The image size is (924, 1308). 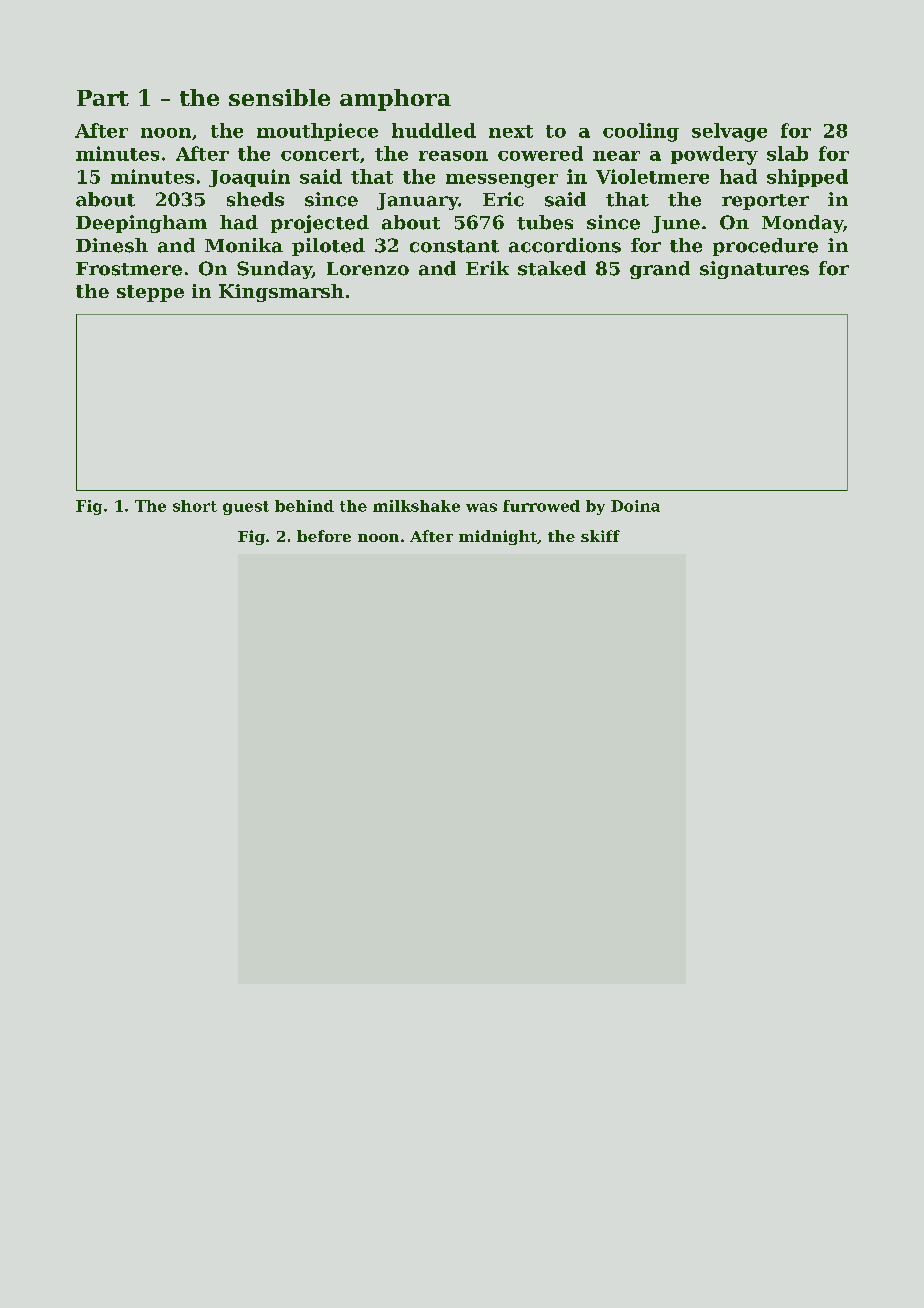 I want to click on sensible, so click(x=279, y=97).
